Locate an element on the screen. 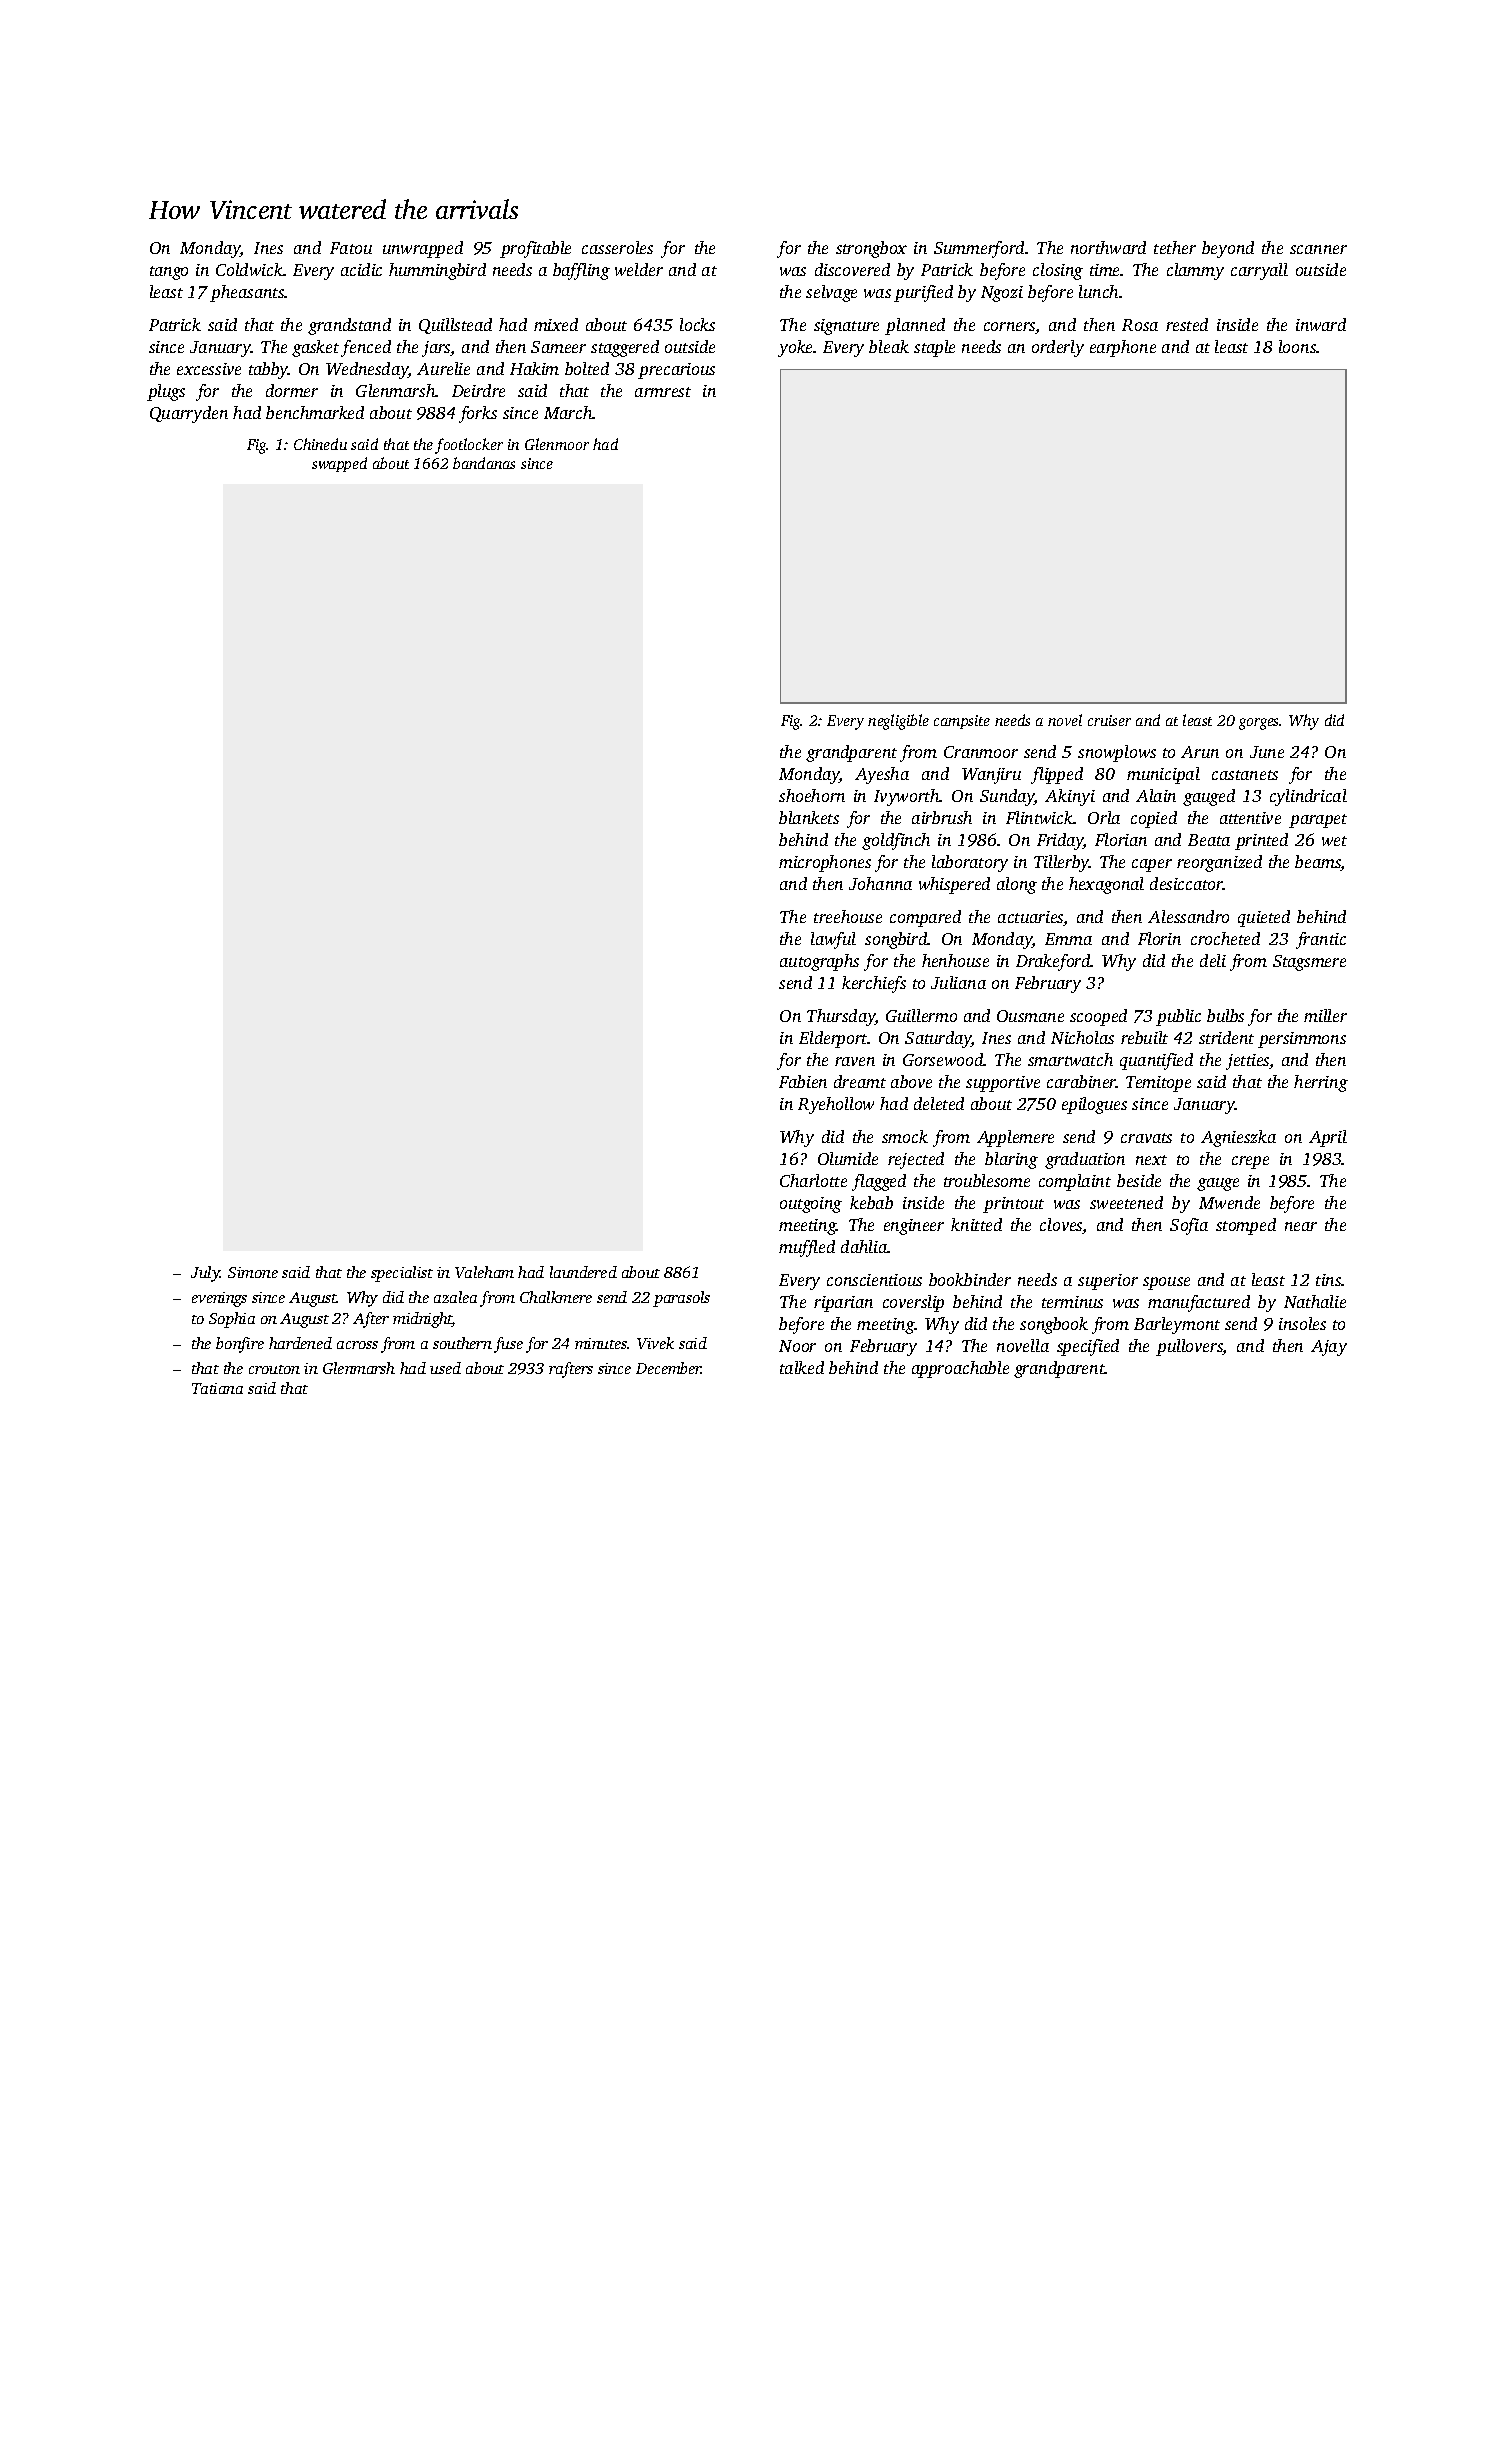  flagged is located at coordinates (879, 1182).
